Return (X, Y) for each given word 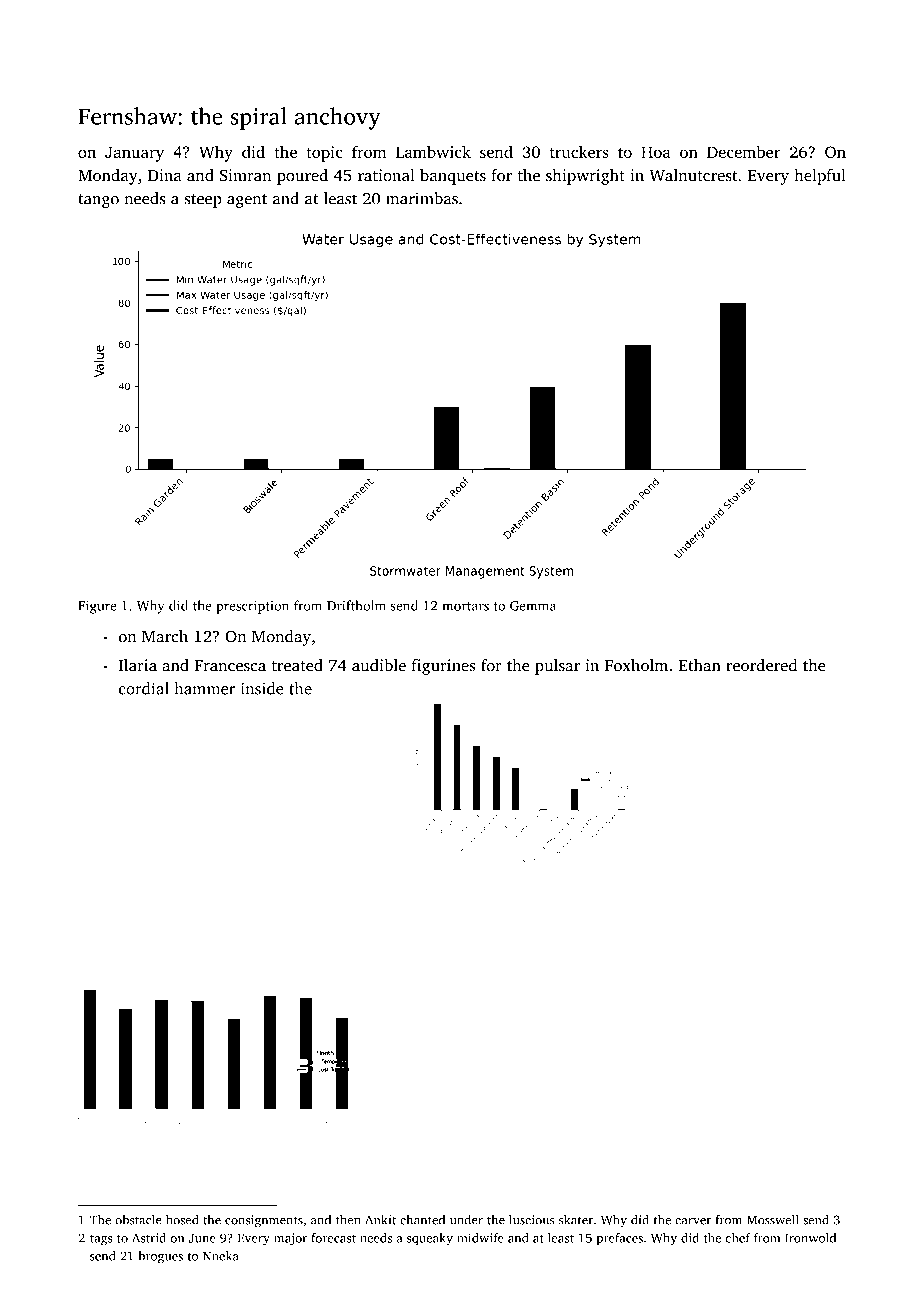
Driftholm (356, 605)
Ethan (700, 665)
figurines (443, 667)
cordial (144, 688)
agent (247, 201)
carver (693, 1221)
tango (98, 201)
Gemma (533, 606)
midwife (480, 1238)
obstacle (138, 1220)
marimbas (422, 198)
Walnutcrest (693, 175)
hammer (205, 688)
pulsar (557, 667)
